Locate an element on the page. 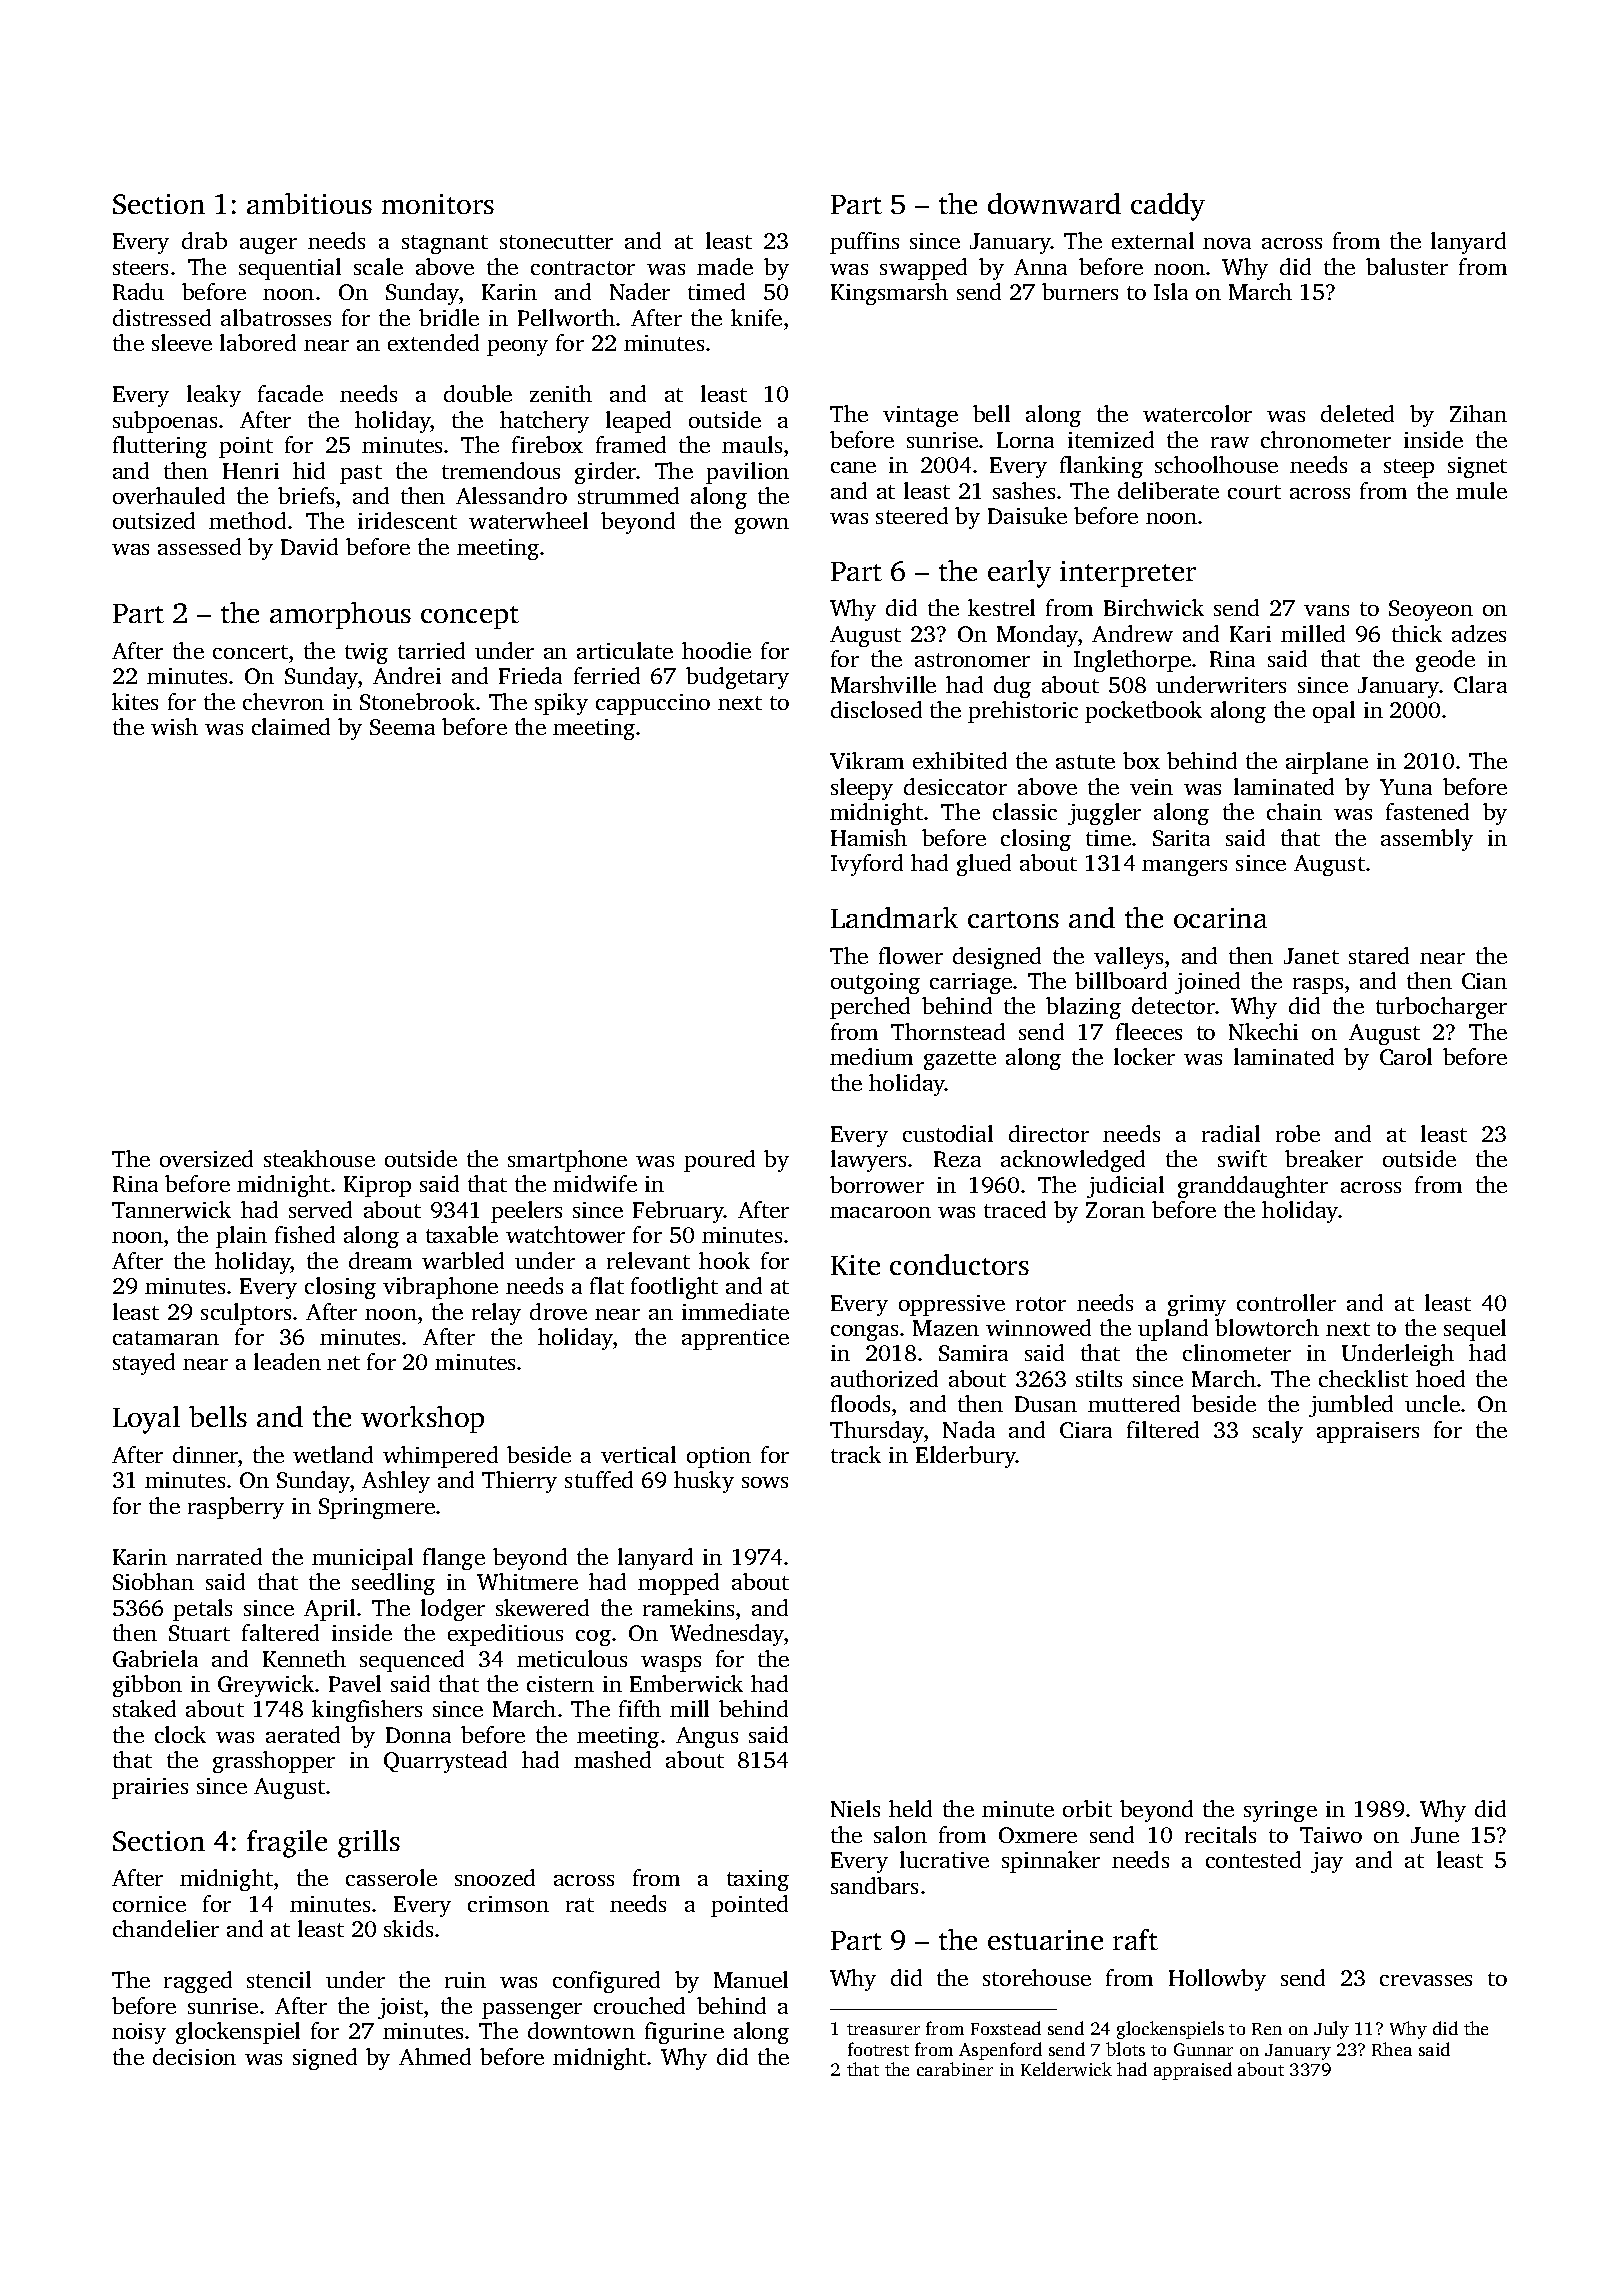 The image size is (1620, 2292). Marshville is located at coordinates (883, 684).
